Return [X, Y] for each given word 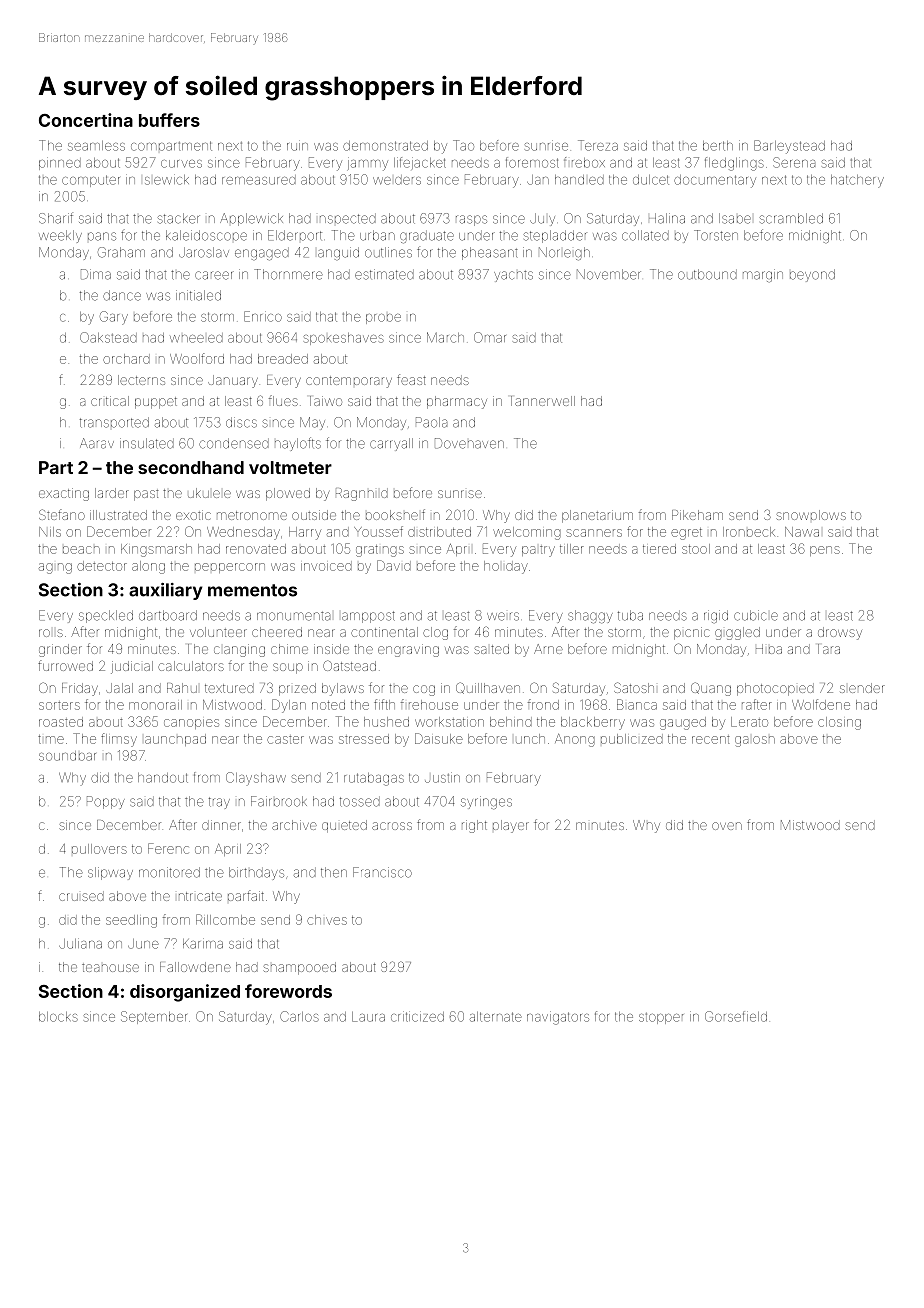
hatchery [857, 181]
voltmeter [290, 467]
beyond [812, 275]
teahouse [110, 967]
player [511, 826]
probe [383, 319]
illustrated [118, 515]
